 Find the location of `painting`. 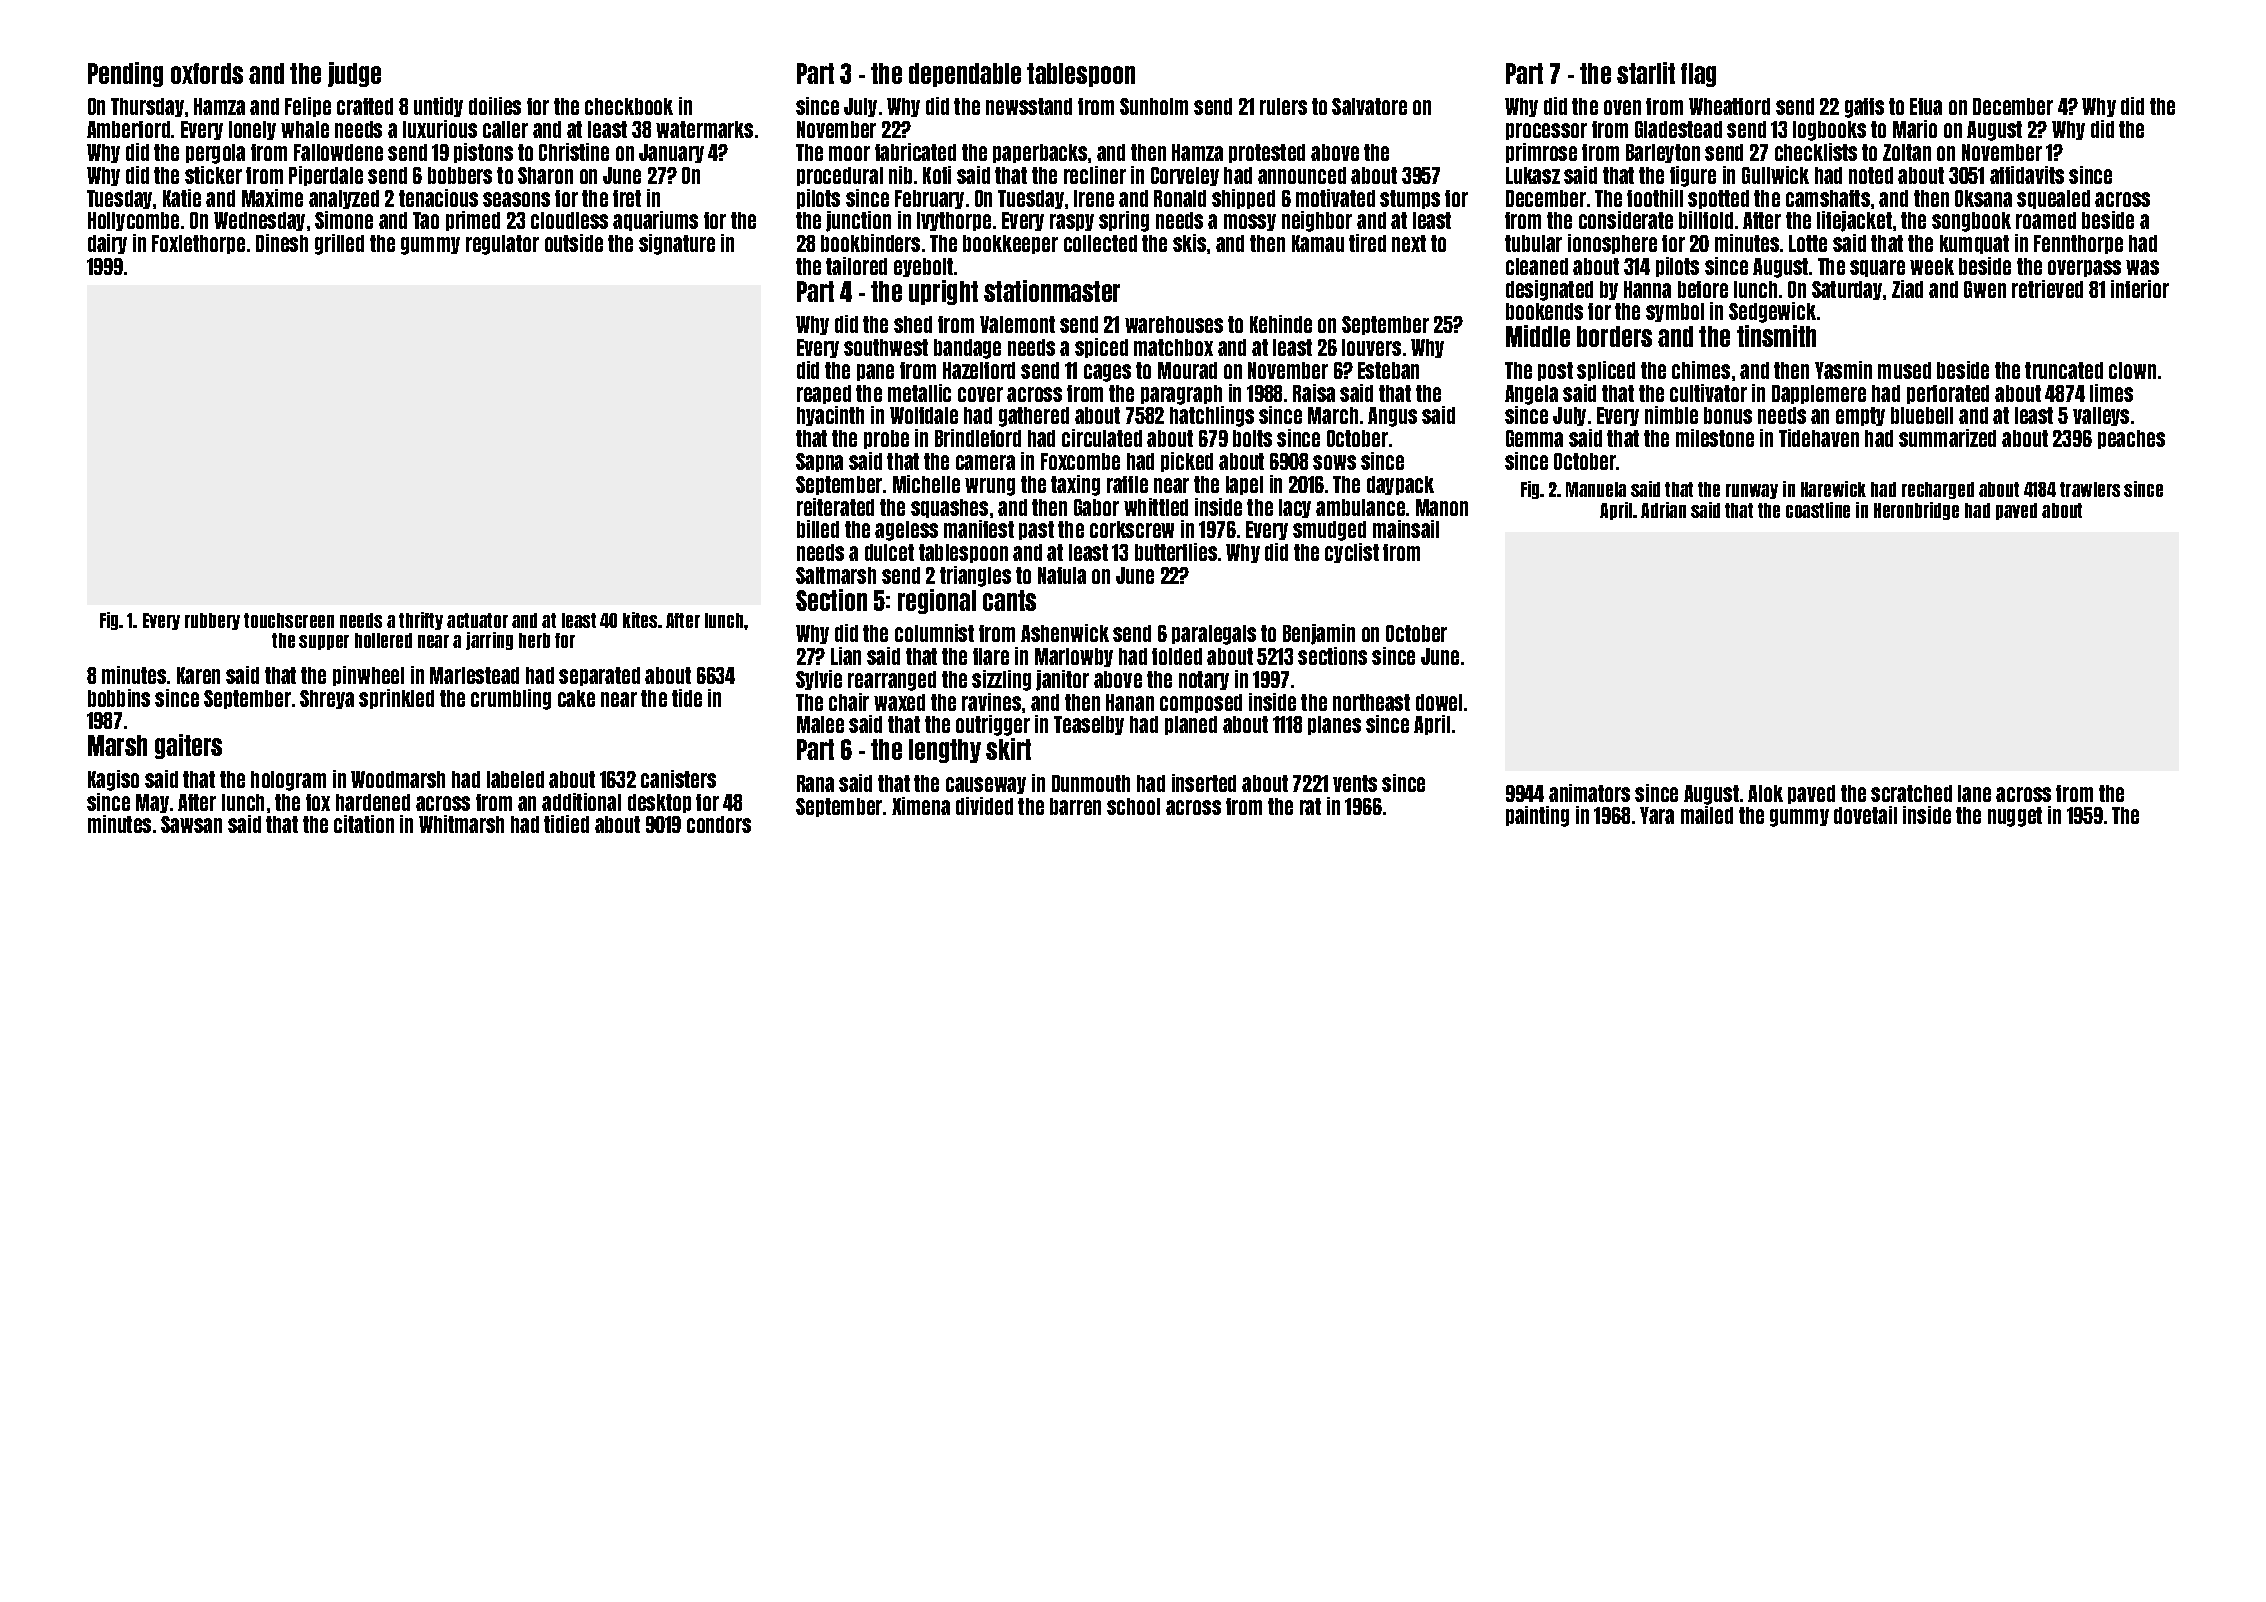

painting is located at coordinates (1537, 816).
